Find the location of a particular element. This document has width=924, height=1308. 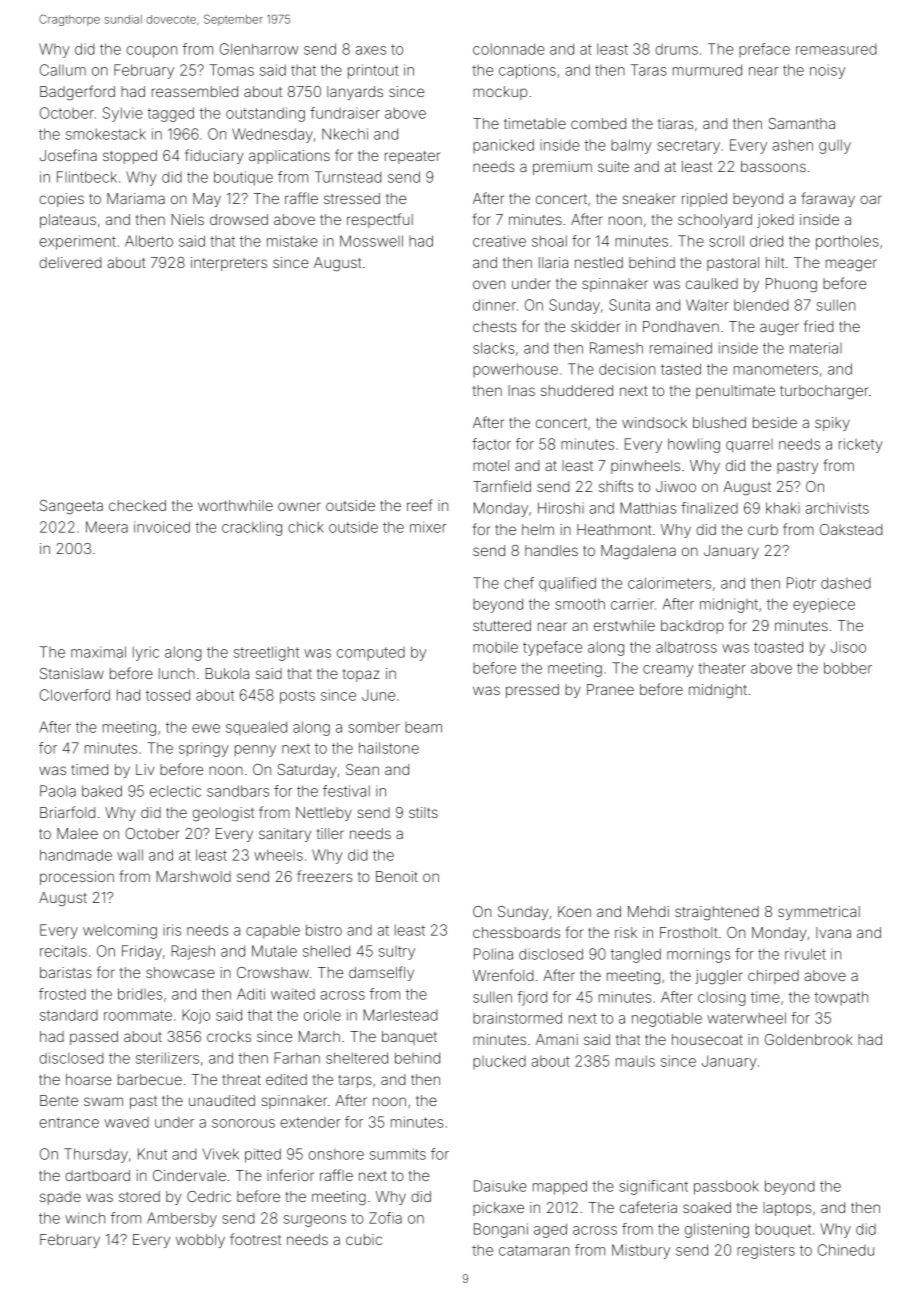

preface is located at coordinates (764, 50).
